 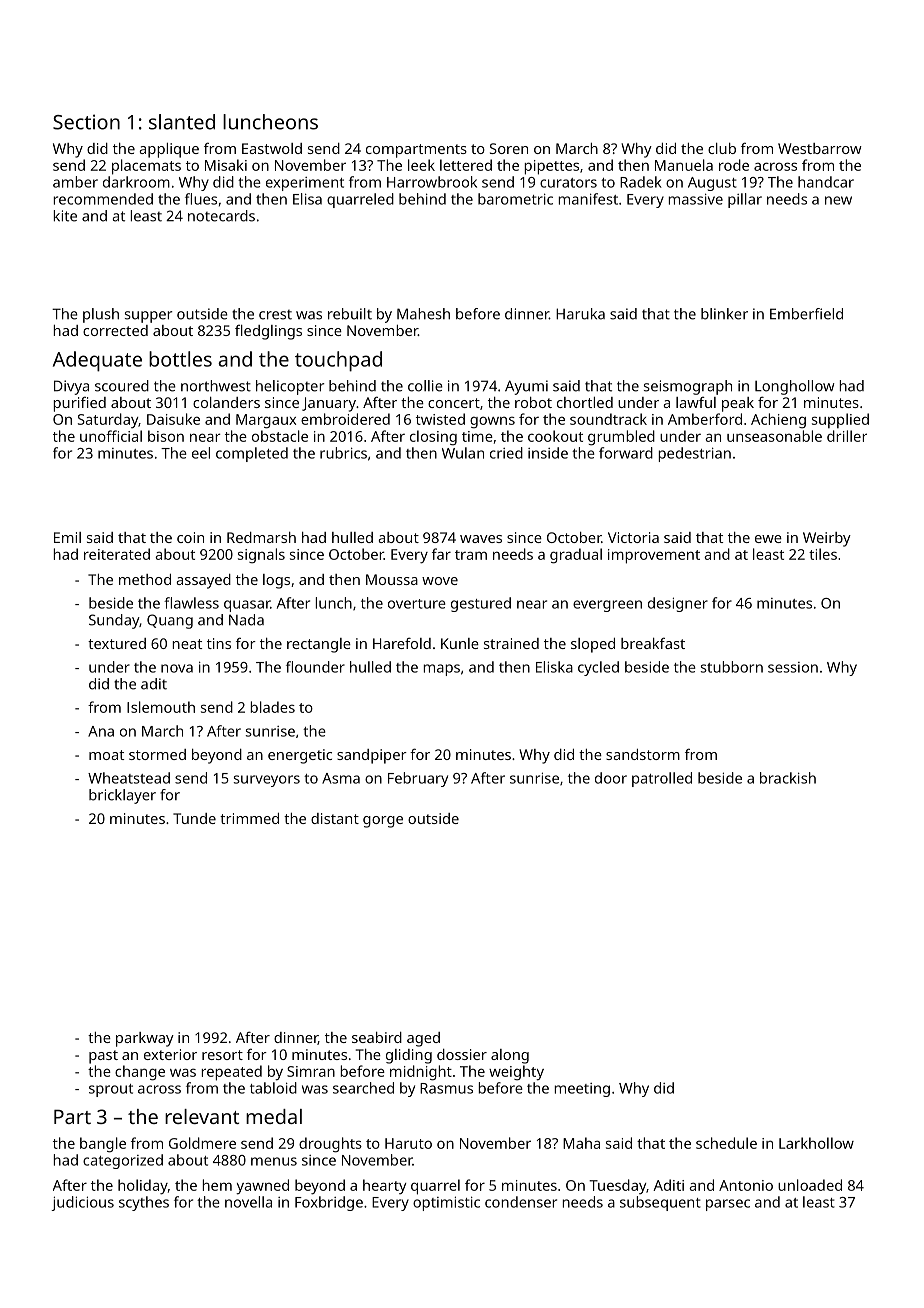 What do you see at coordinates (202, 1143) in the screenshot?
I see `Goldmere` at bounding box center [202, 1143].
